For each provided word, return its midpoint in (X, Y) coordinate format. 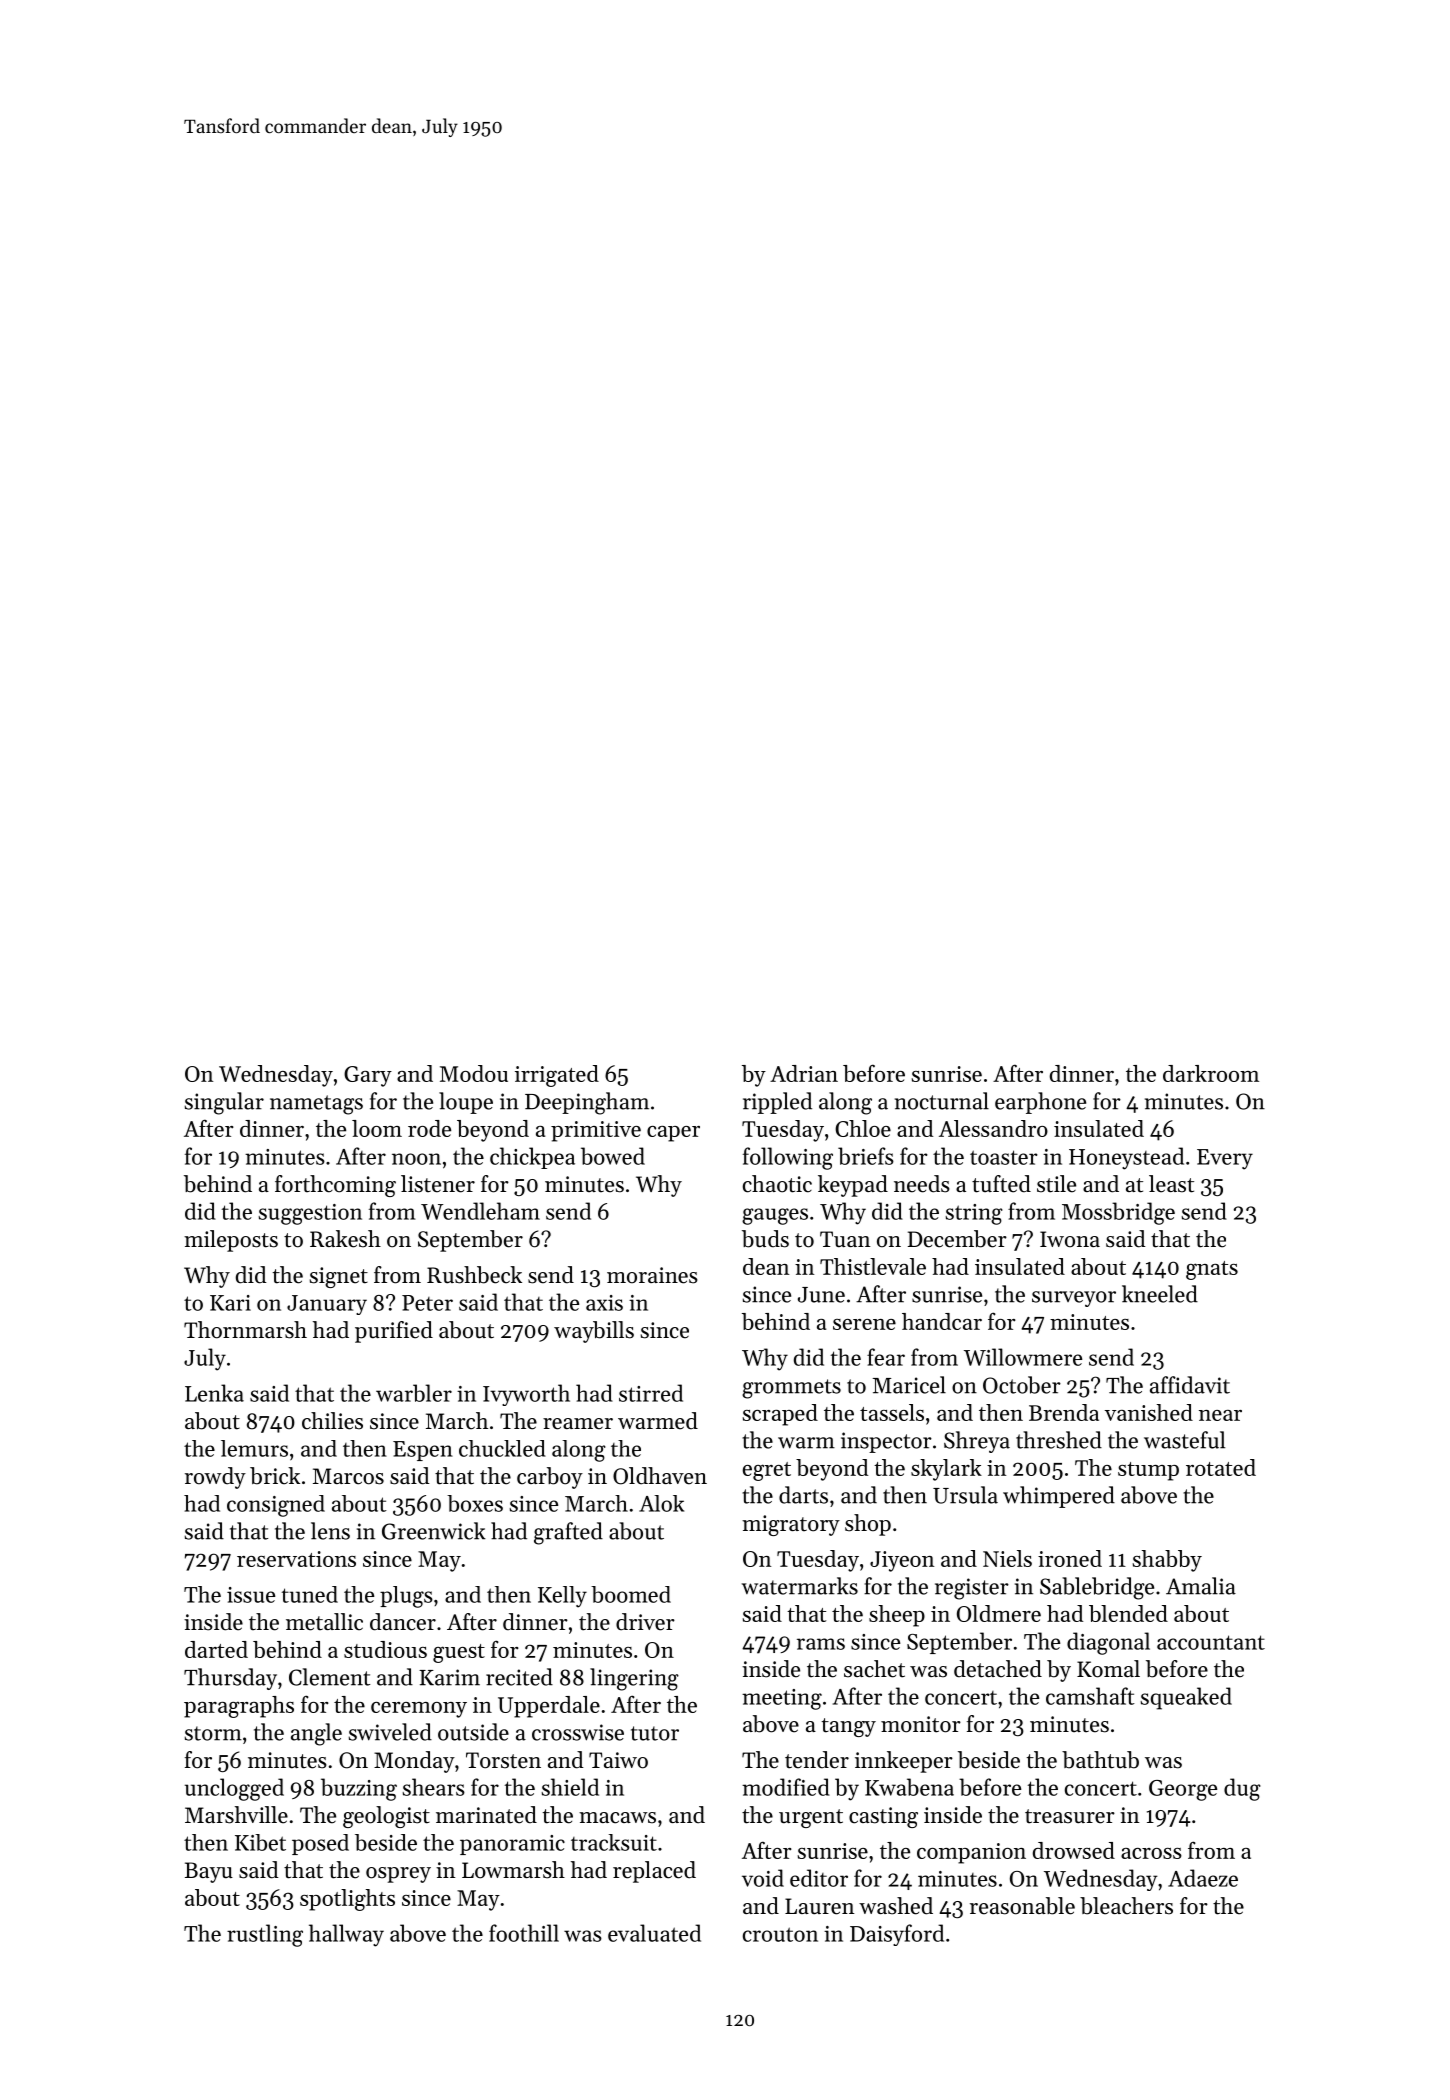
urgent (811, 1818)
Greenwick (434, 1531)
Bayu (209, 1872)
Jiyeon (902, 1561)
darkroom (1211, 1073)
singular (224, 1103)
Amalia (1201, 1586)
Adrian (804, 1073)
